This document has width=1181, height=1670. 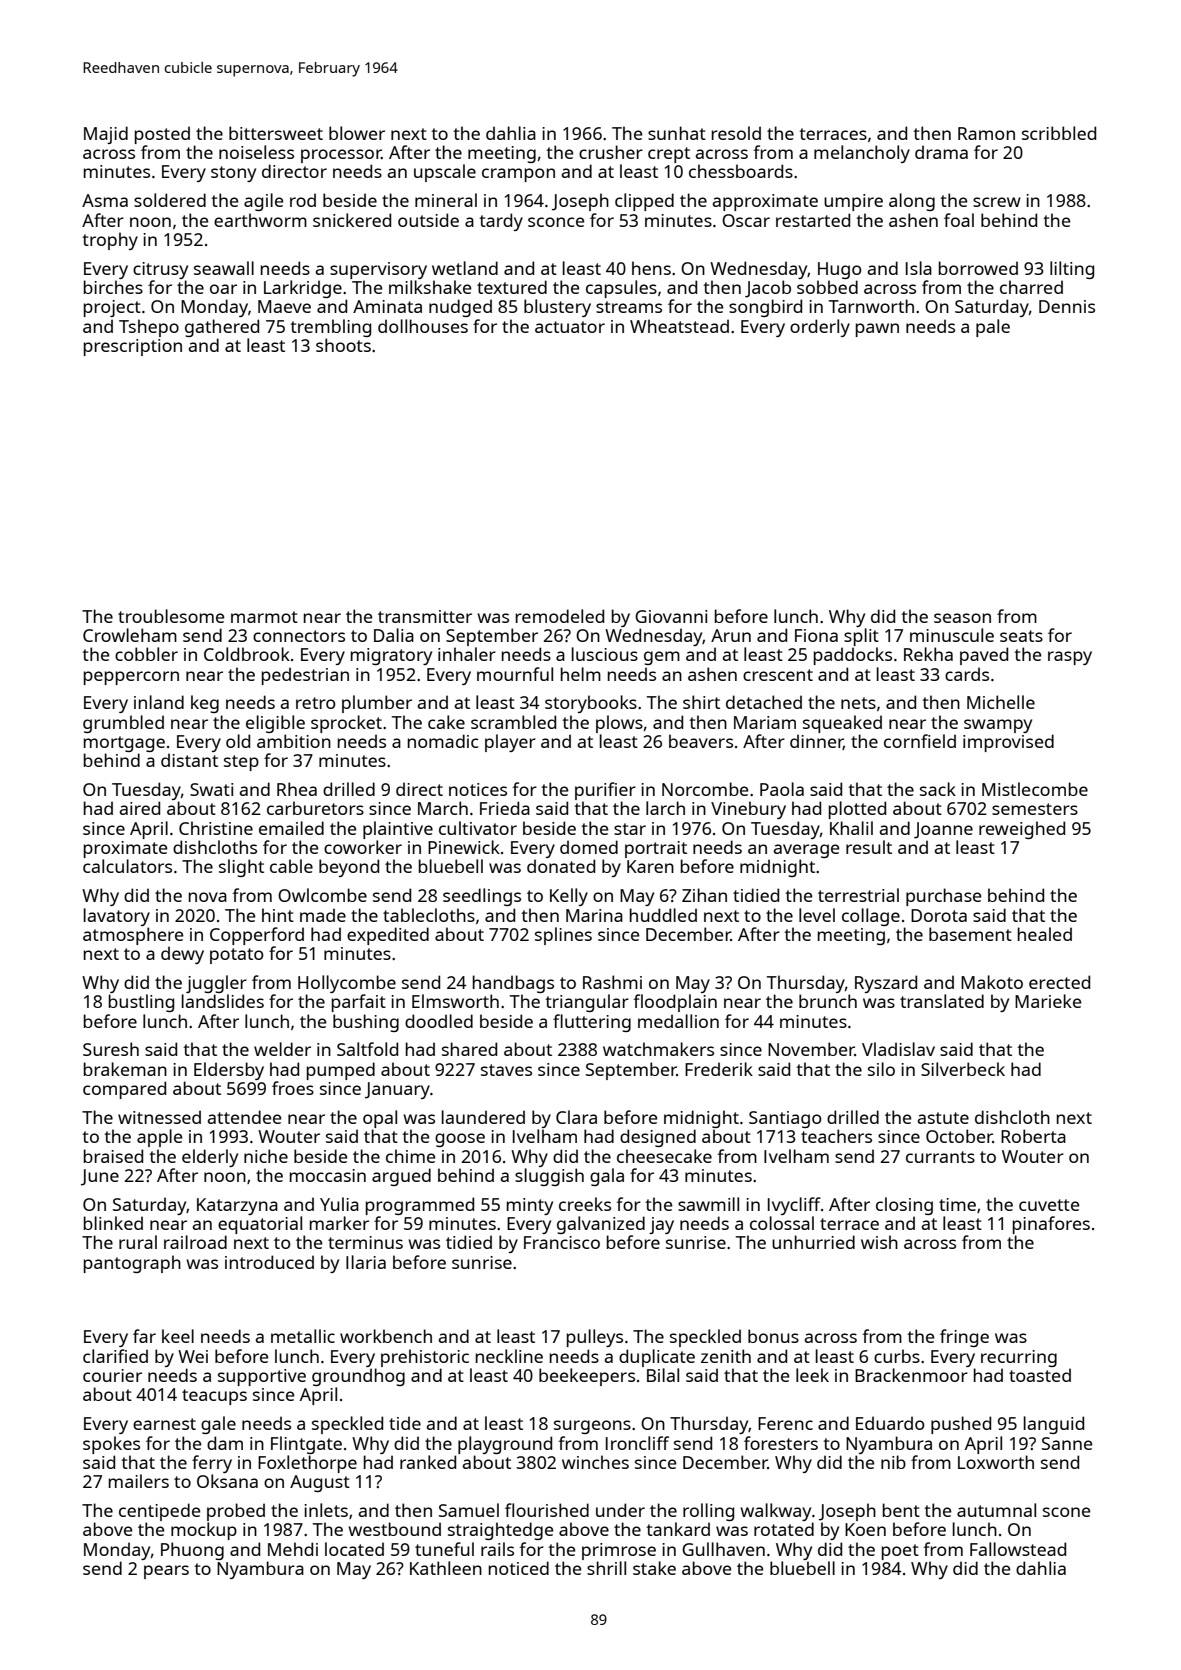 I want to click on railroad, so click(x=195, y=1242).
